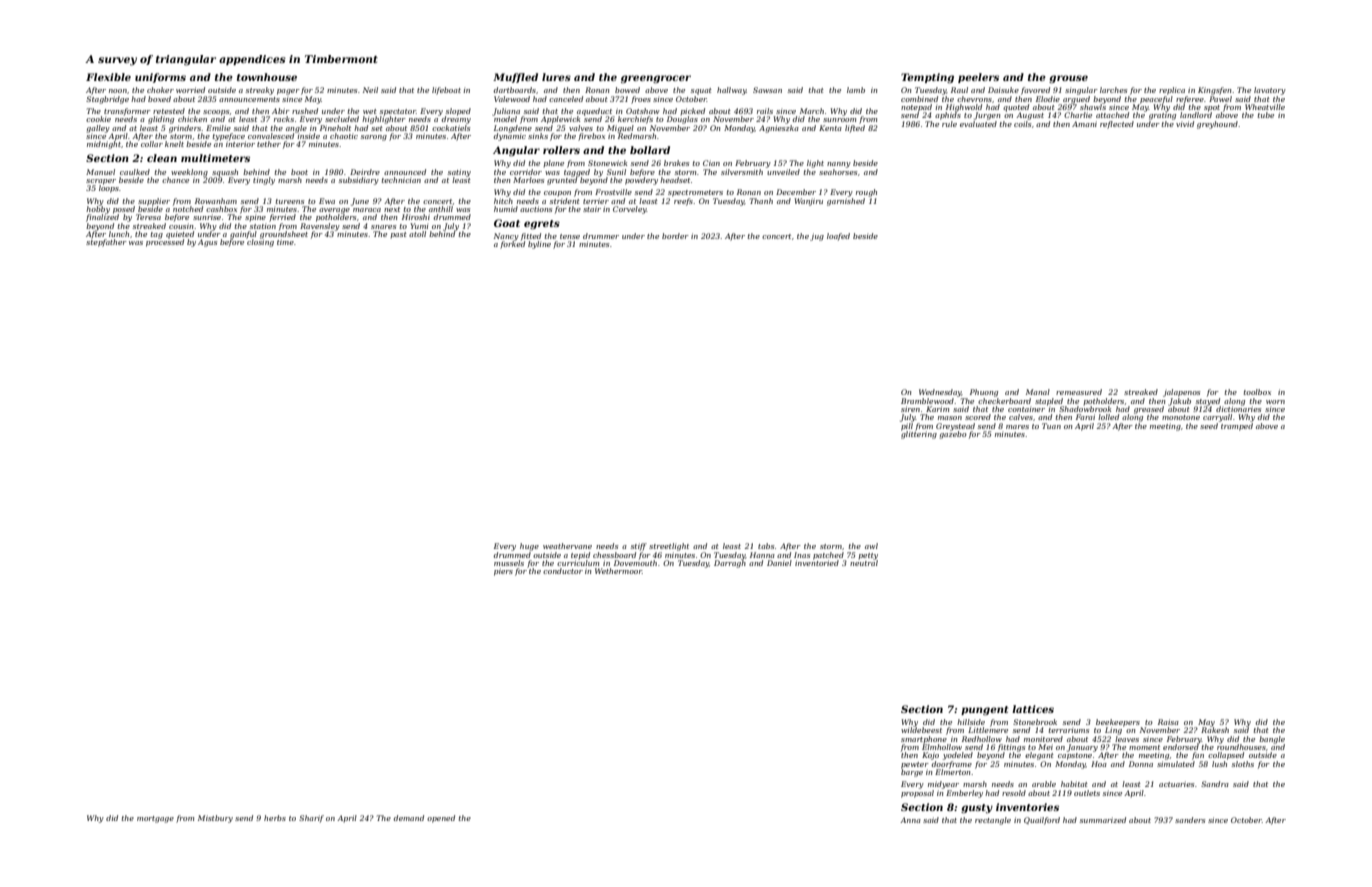 This screenshot has height=887, width=1372. What do you see at coordinates (910, 409) in the screenshot?
I see `siren` at bounding box center [910, 409].
